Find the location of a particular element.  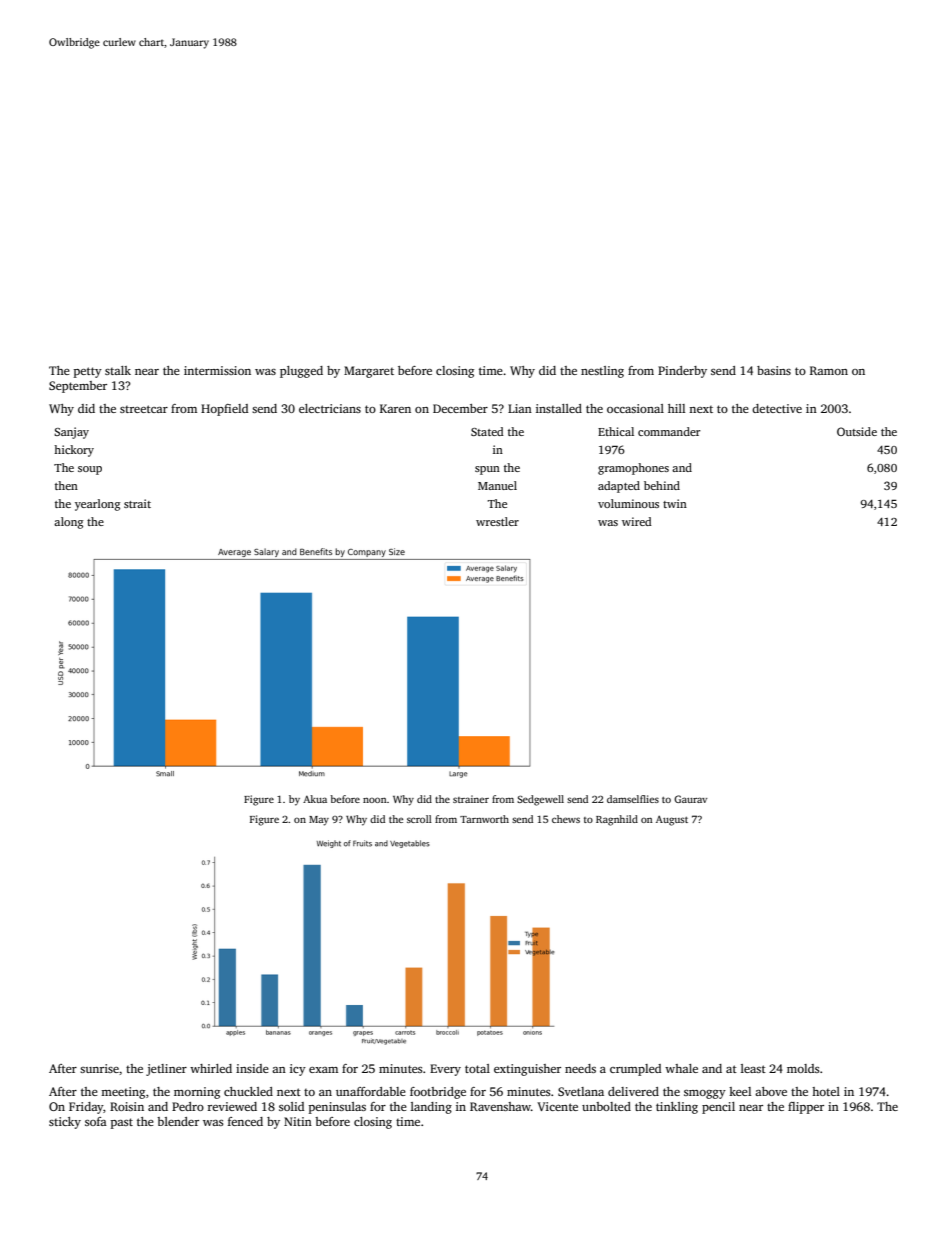

Tarnworth is located at coordinates (484, 819).
